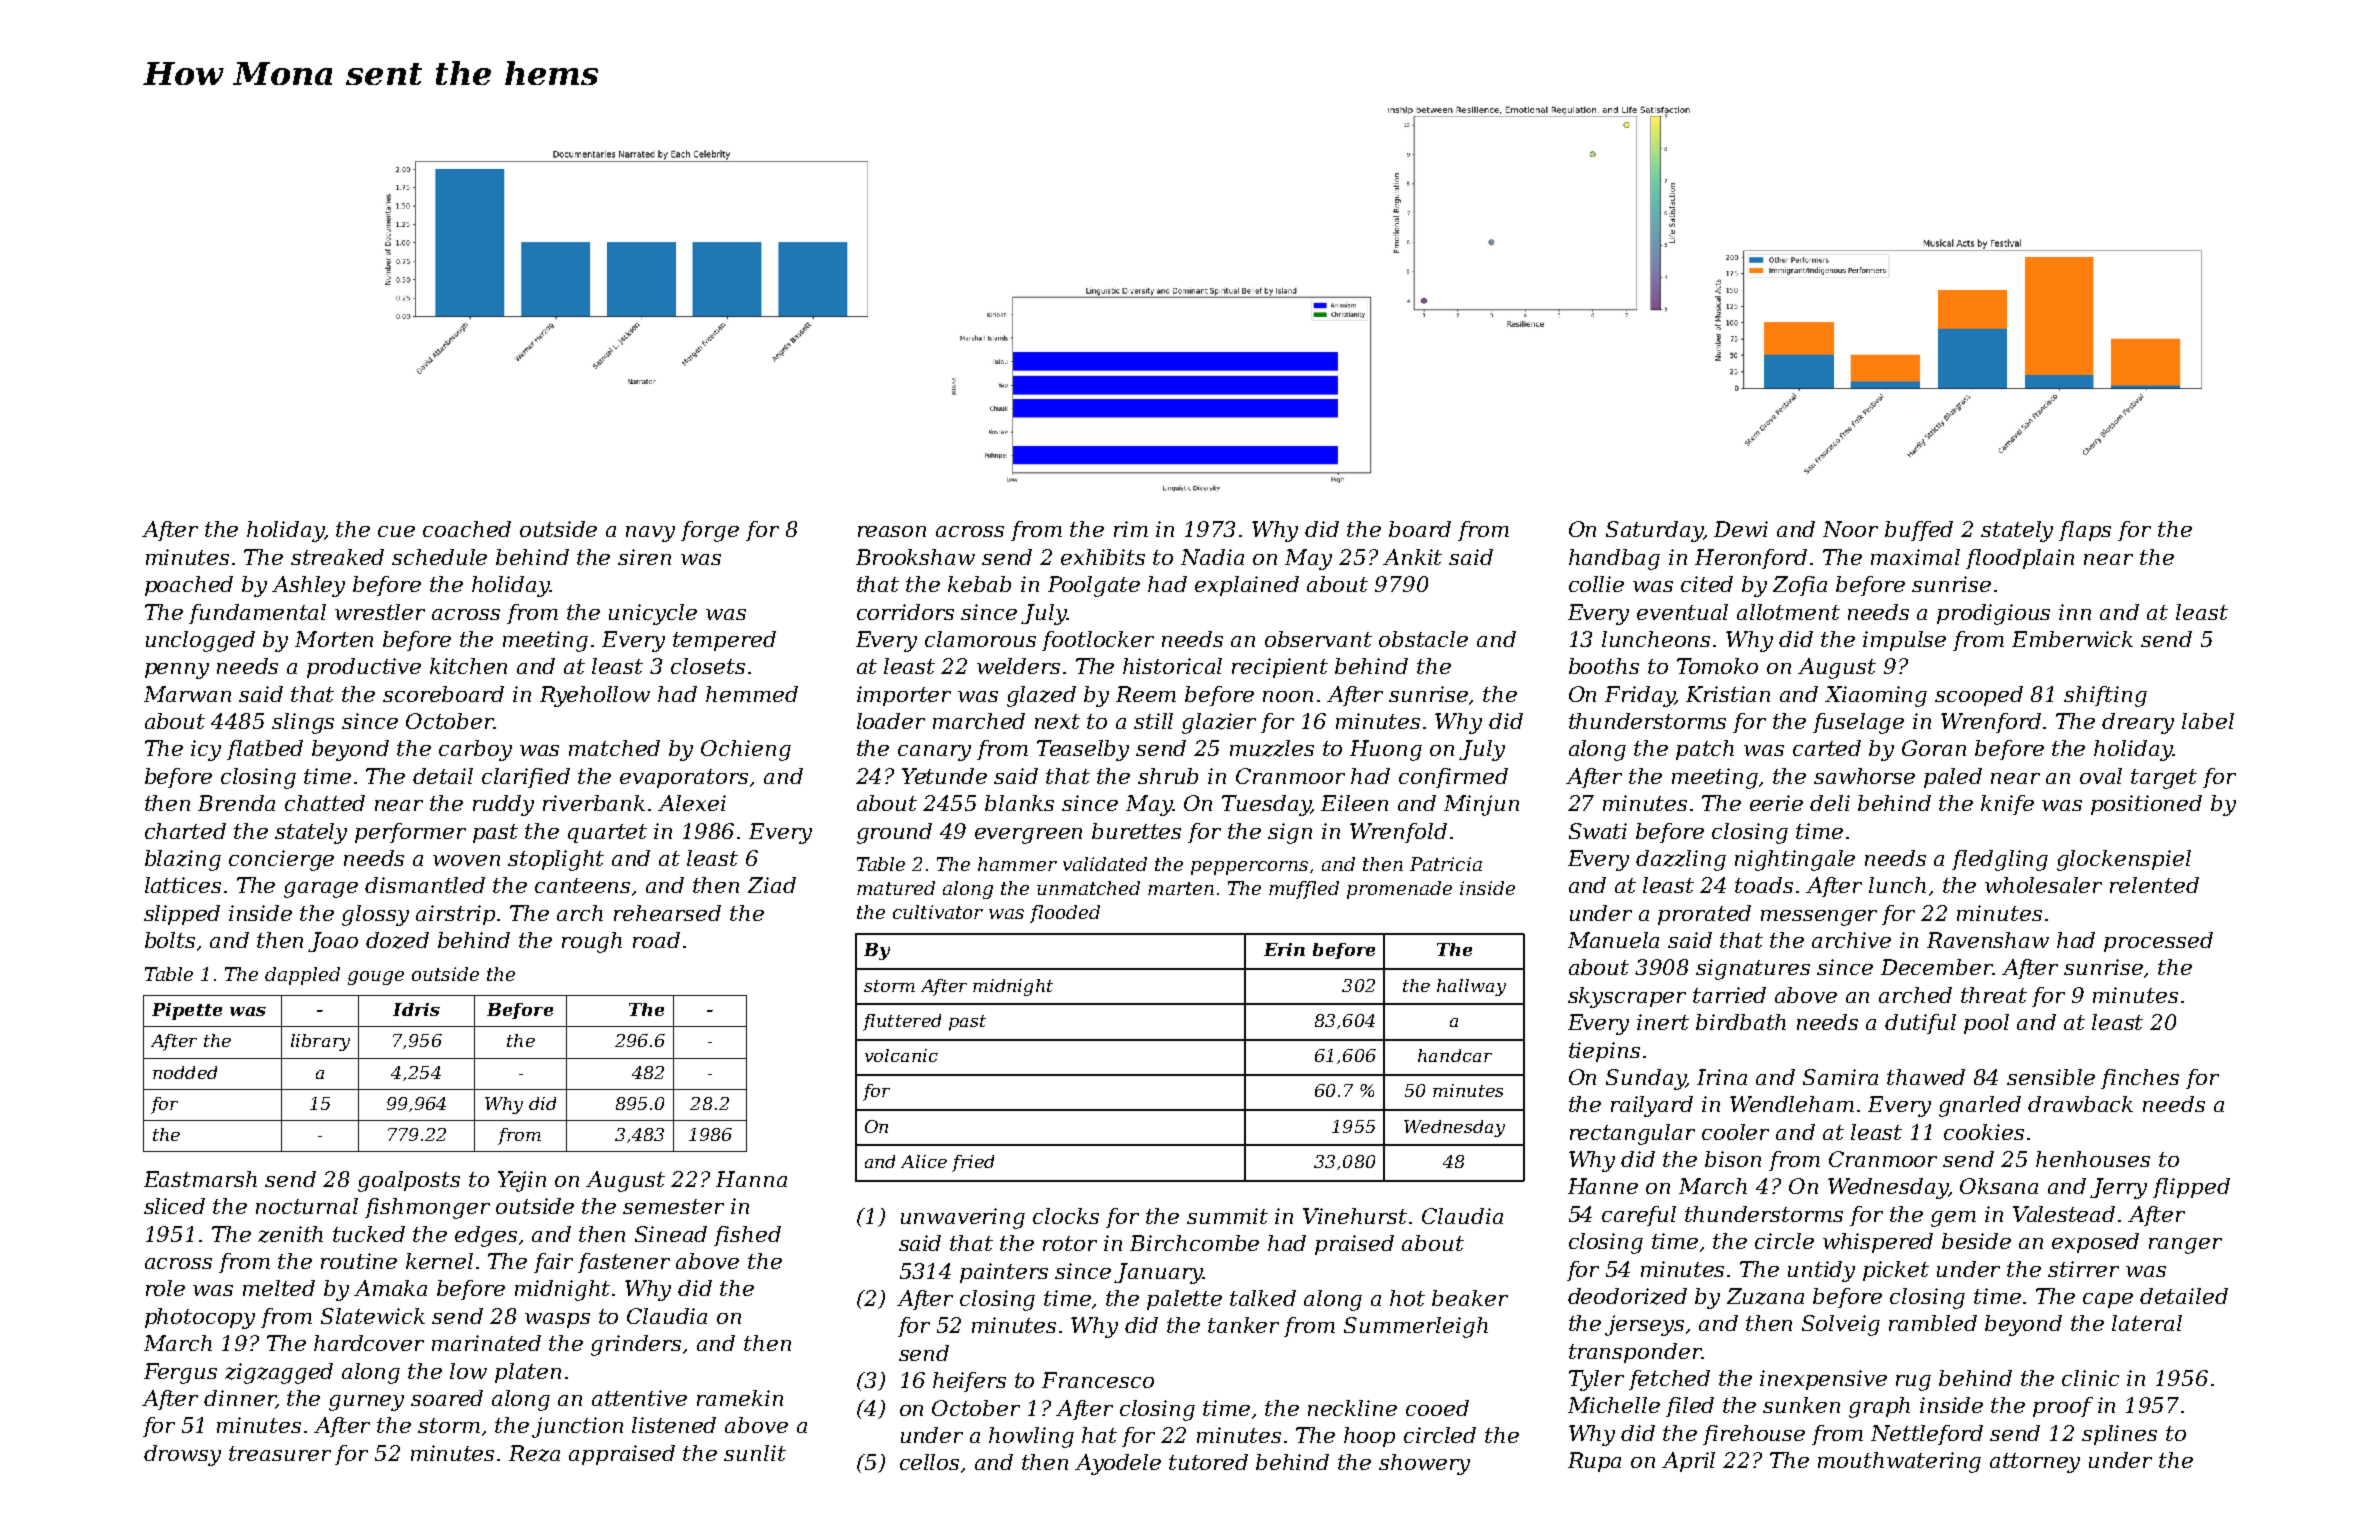 This image has width=2380, height=1540. What do you see at coordinates (182, 1455) in the image?
I see `drowsy` at bounding box center [182, 1455].
